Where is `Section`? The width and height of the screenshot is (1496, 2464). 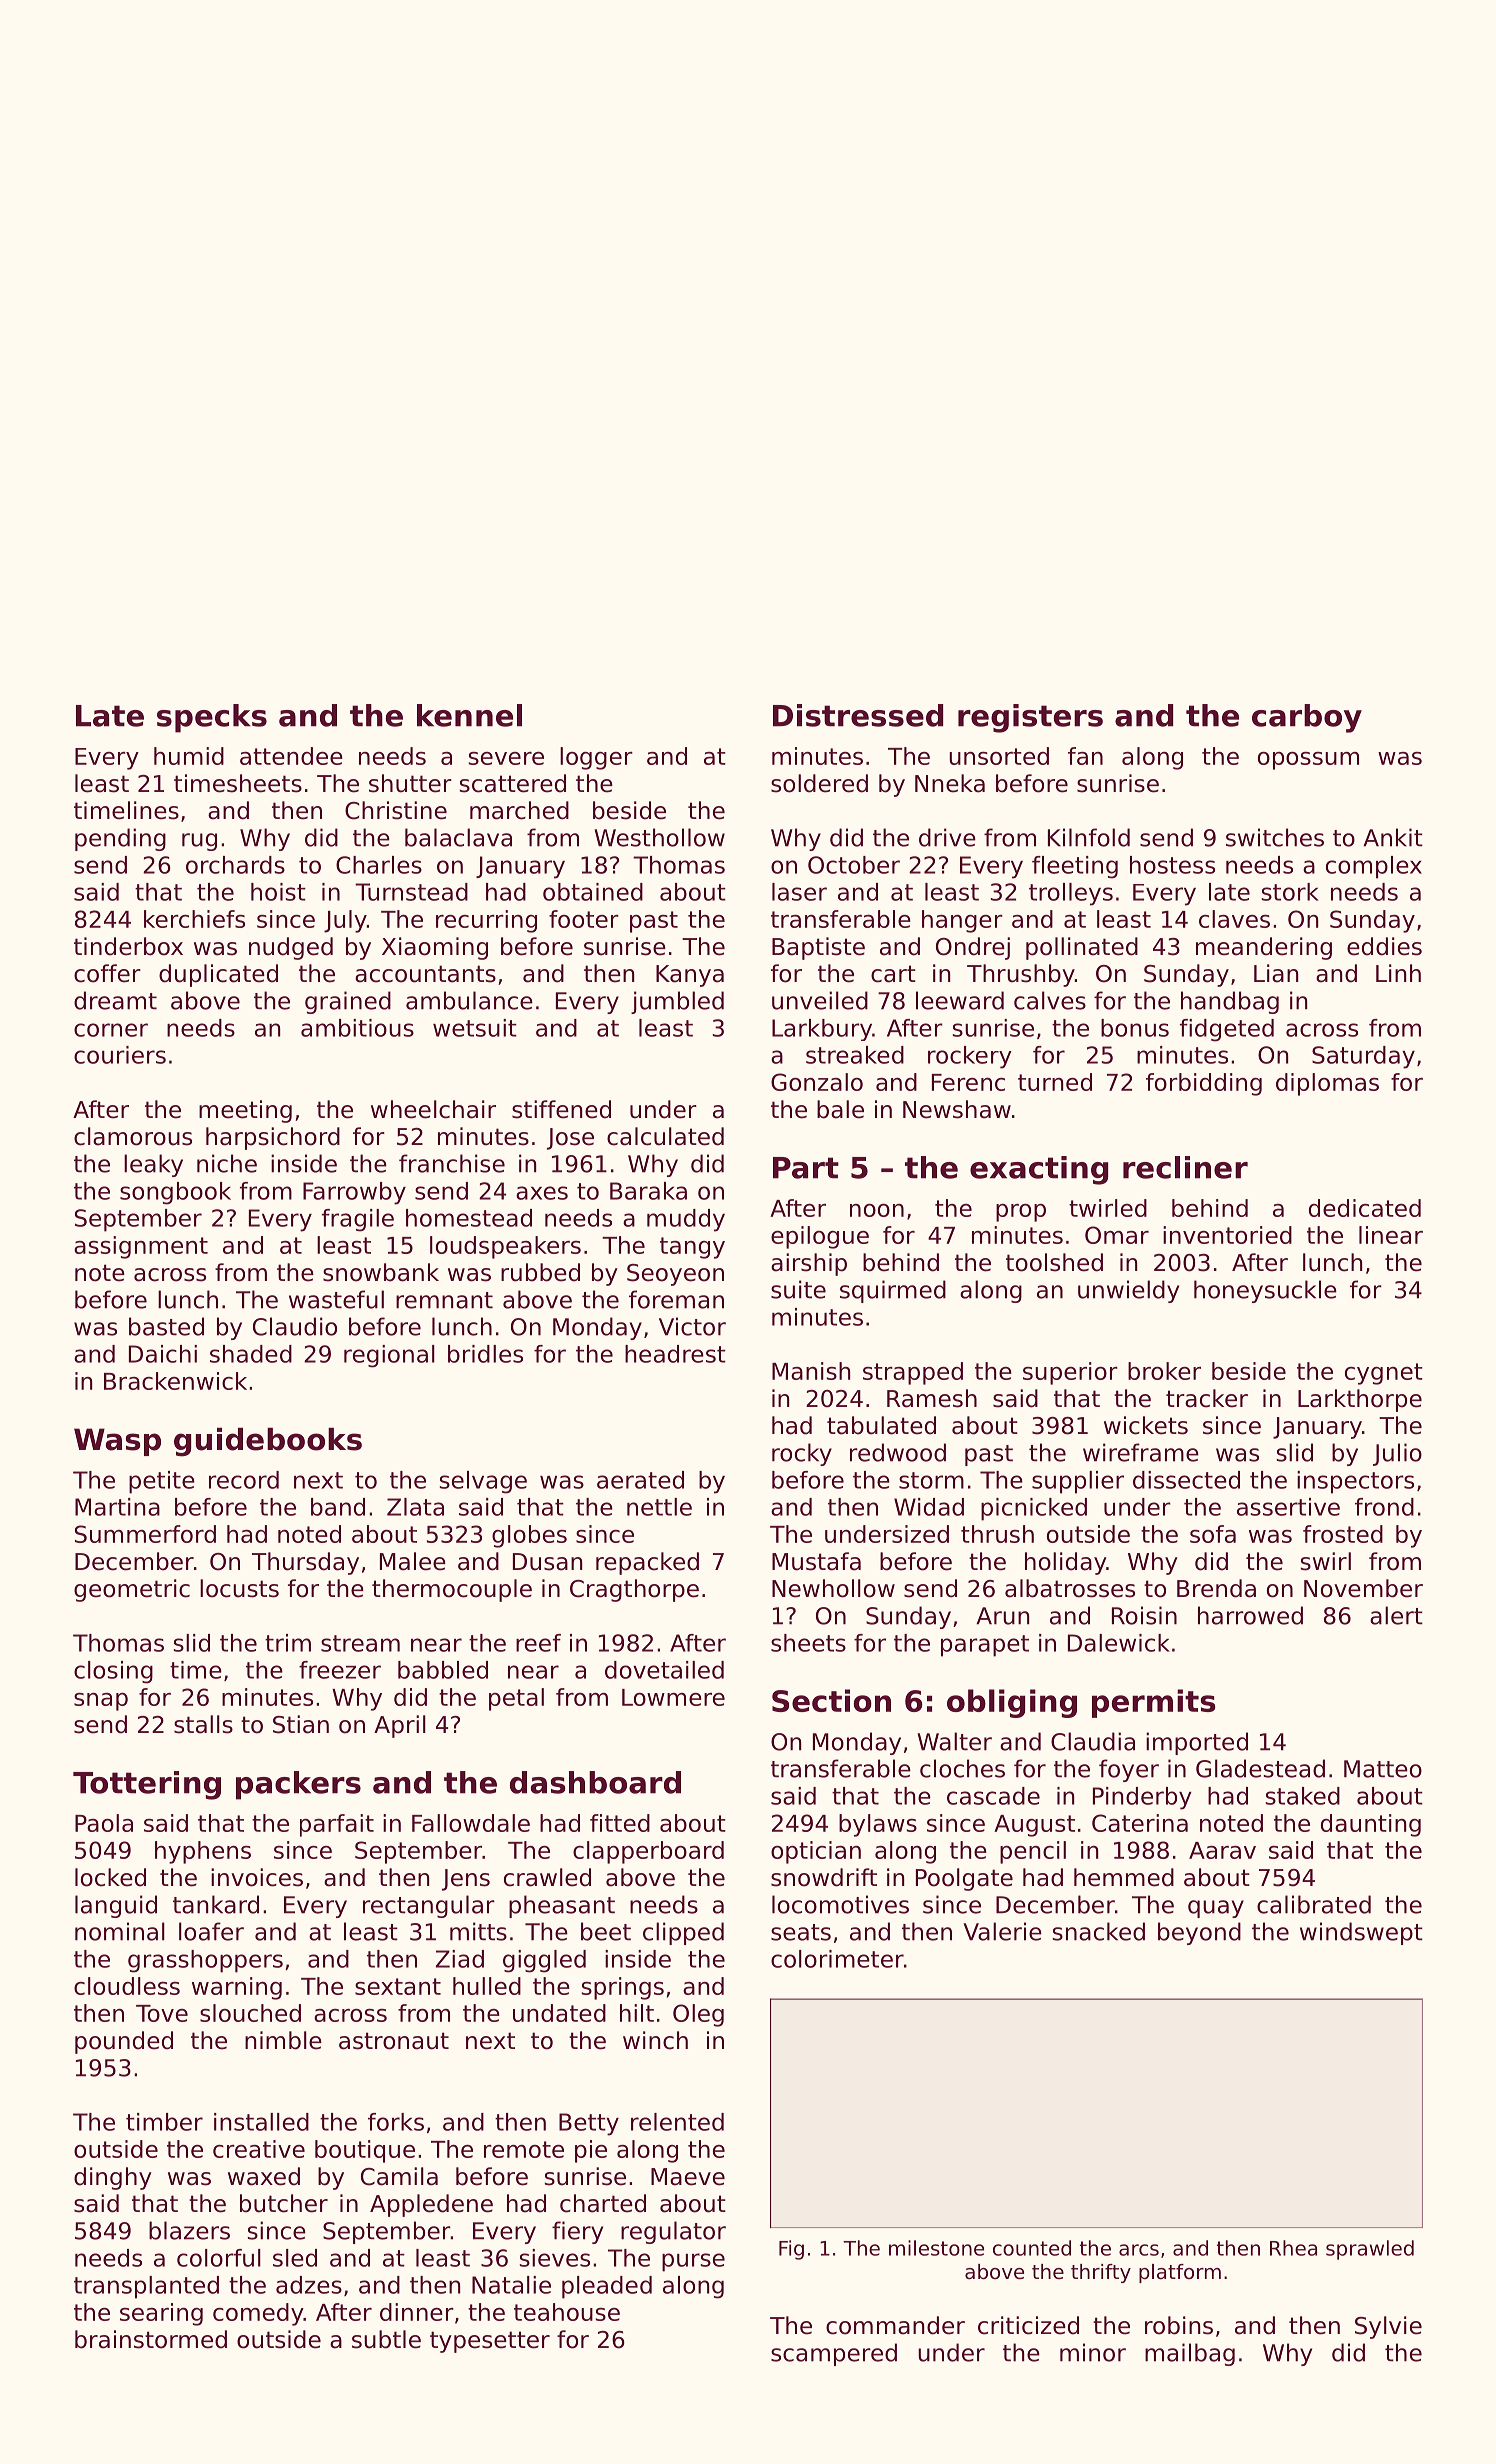 Section is located at coordinates (831, 1700).
